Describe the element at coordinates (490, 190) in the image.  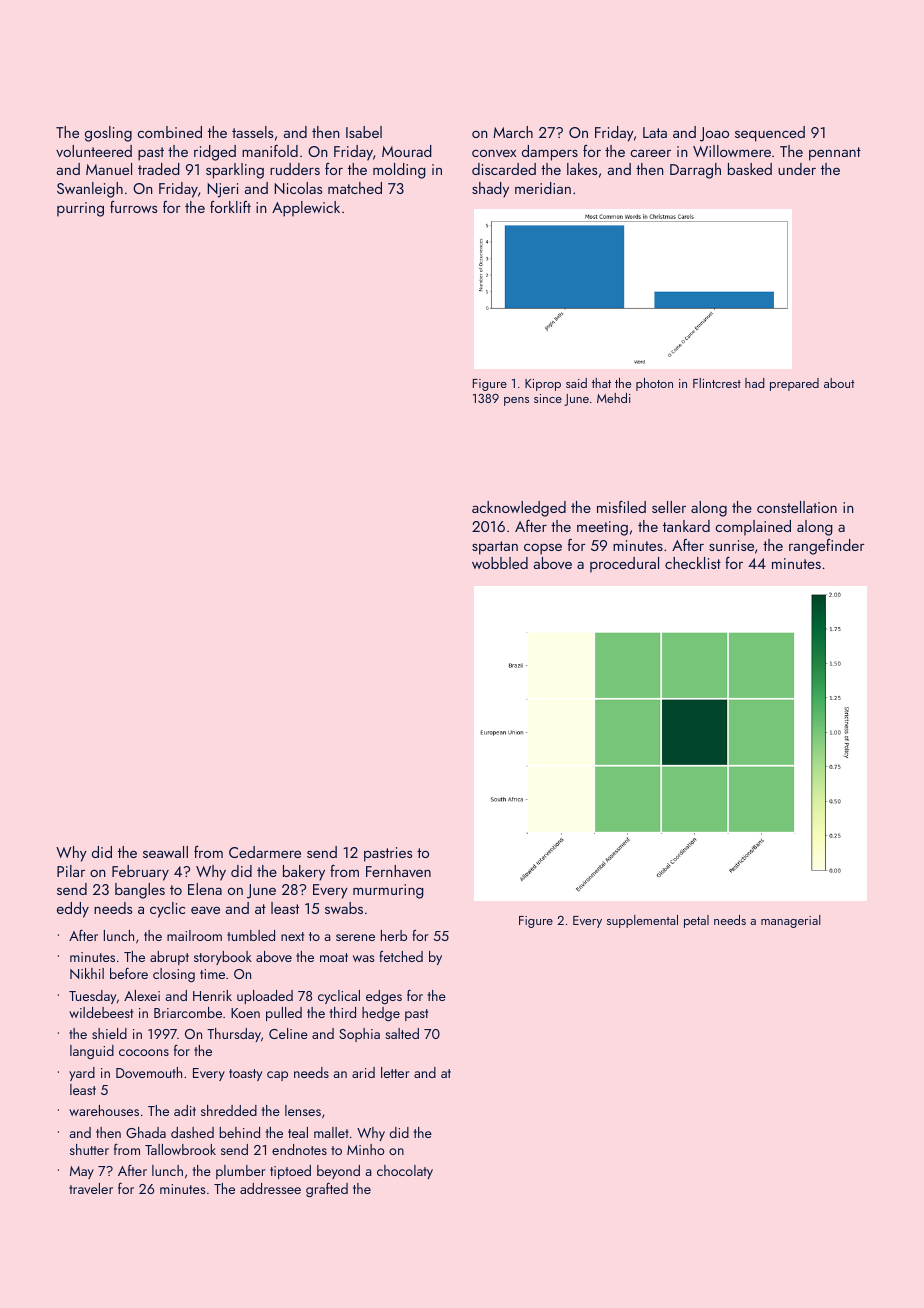
I see `shady` at that location.
